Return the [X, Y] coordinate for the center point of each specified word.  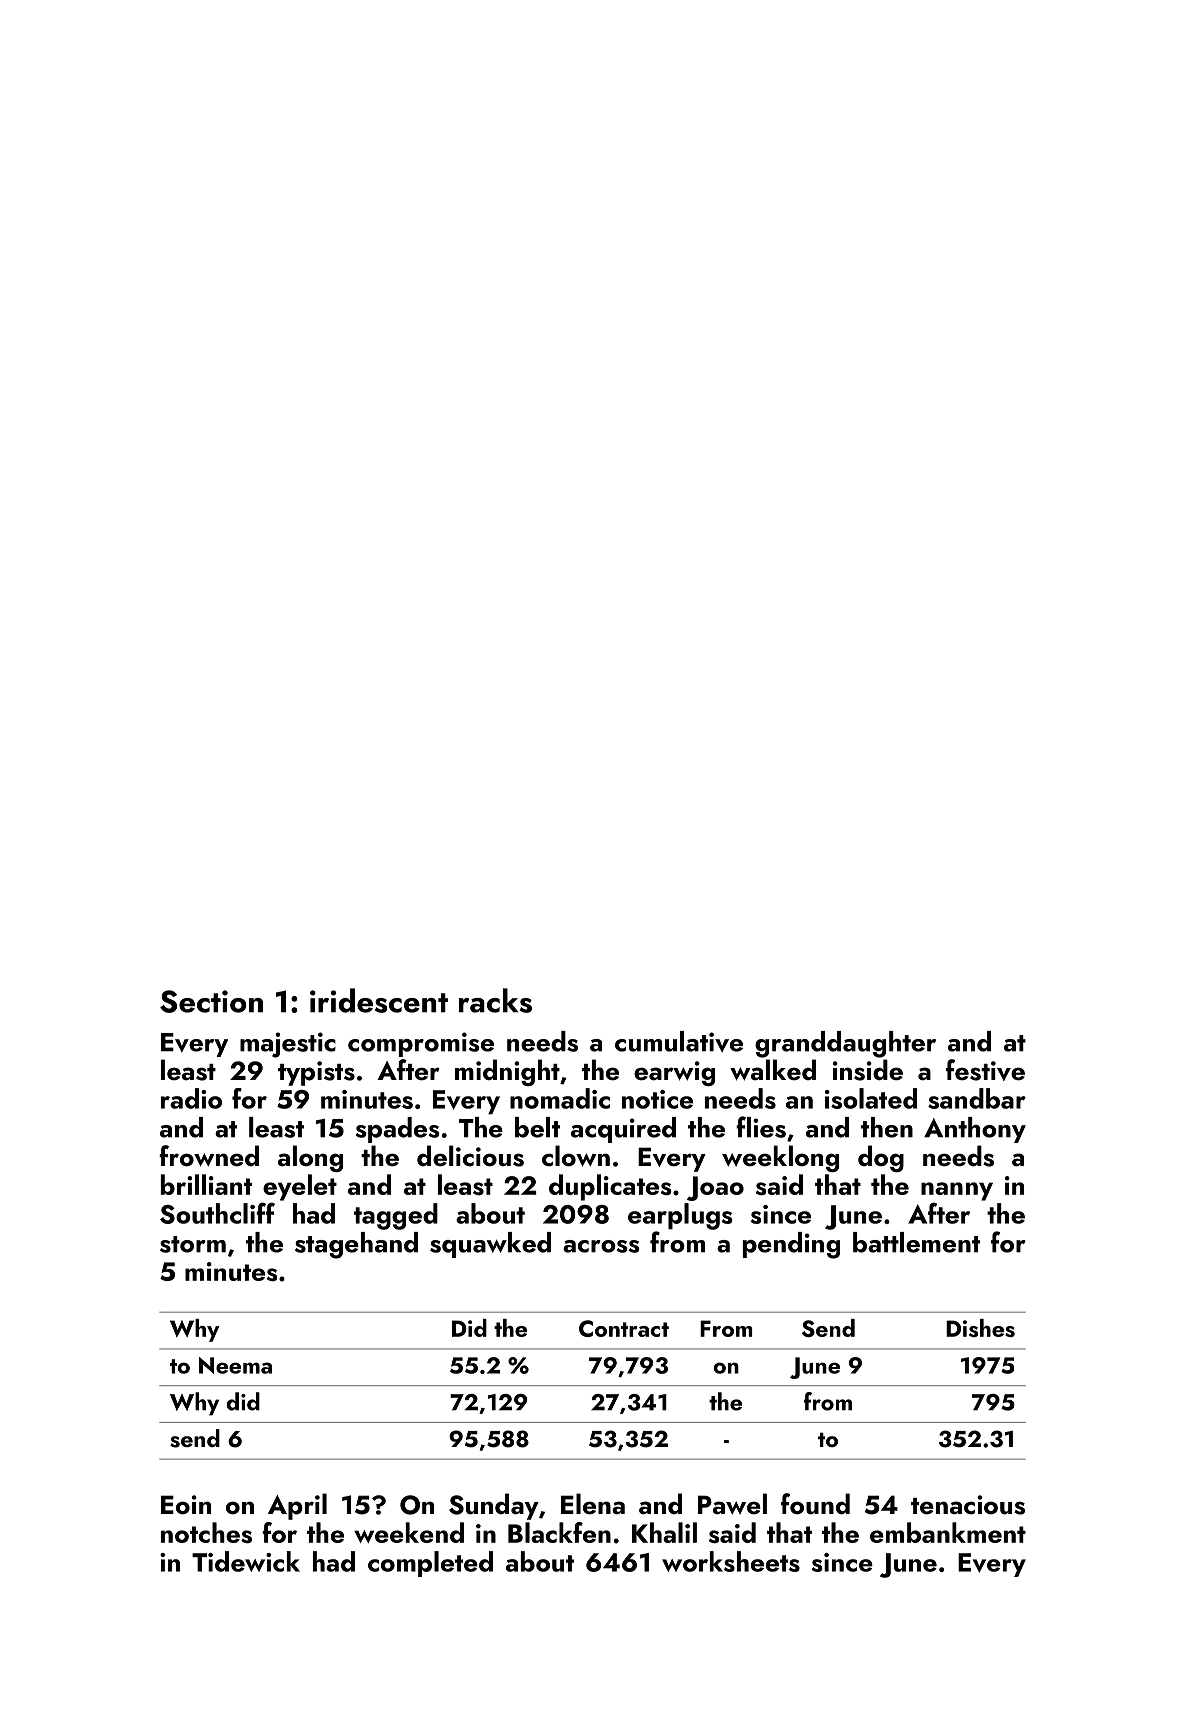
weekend [409, 1532]
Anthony [975, 1130]
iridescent [379, 1000]
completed [430, 1564]
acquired [623, 1130]
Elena [593, 1504]
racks [495, 1000]
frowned [209, 1156]
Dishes [980, 1328]
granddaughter [845, 1044]
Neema [235, 1365]
